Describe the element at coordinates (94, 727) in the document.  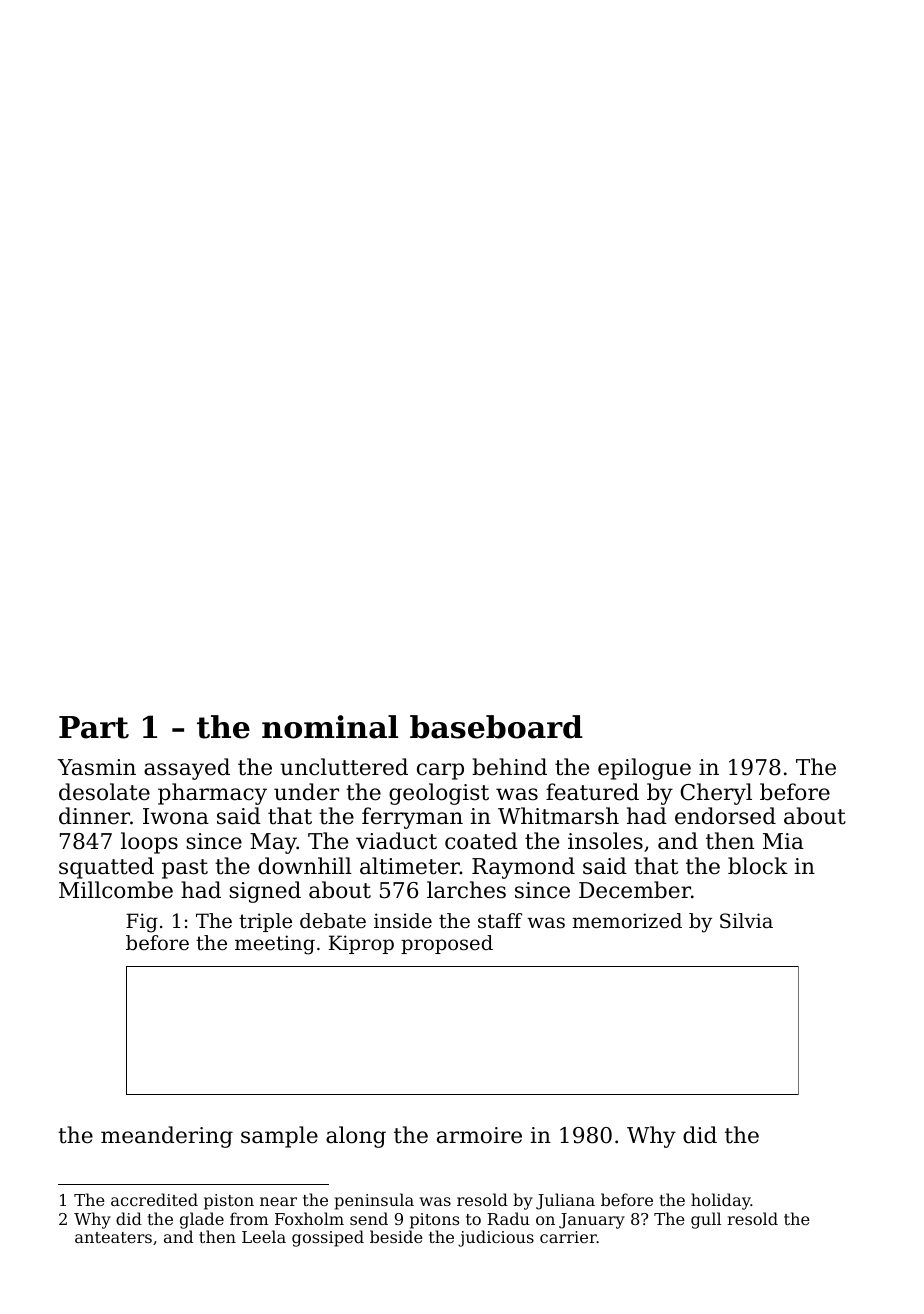
I see `Part` at that location.
